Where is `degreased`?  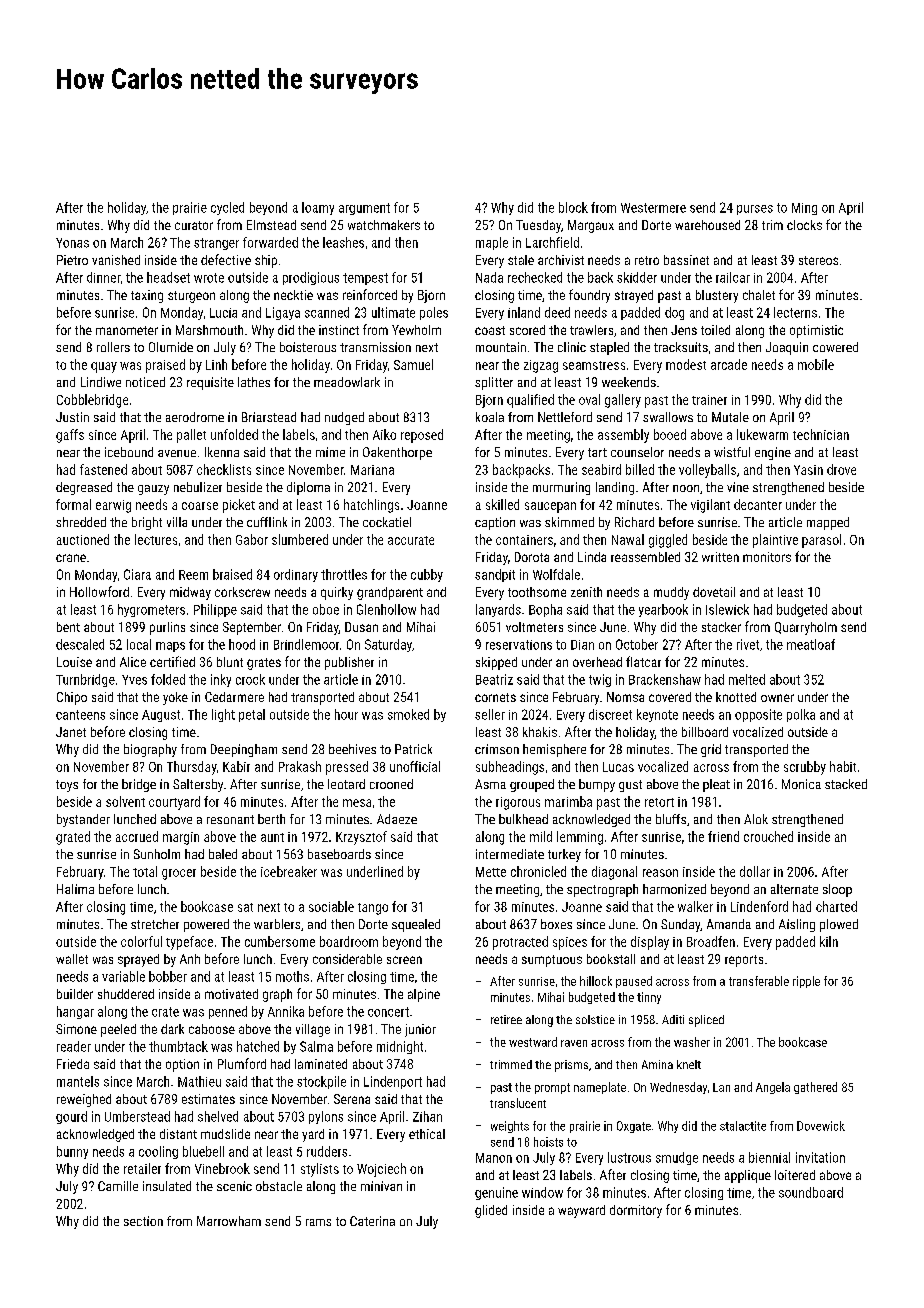
degreased is located at coordinates (84, 488).
